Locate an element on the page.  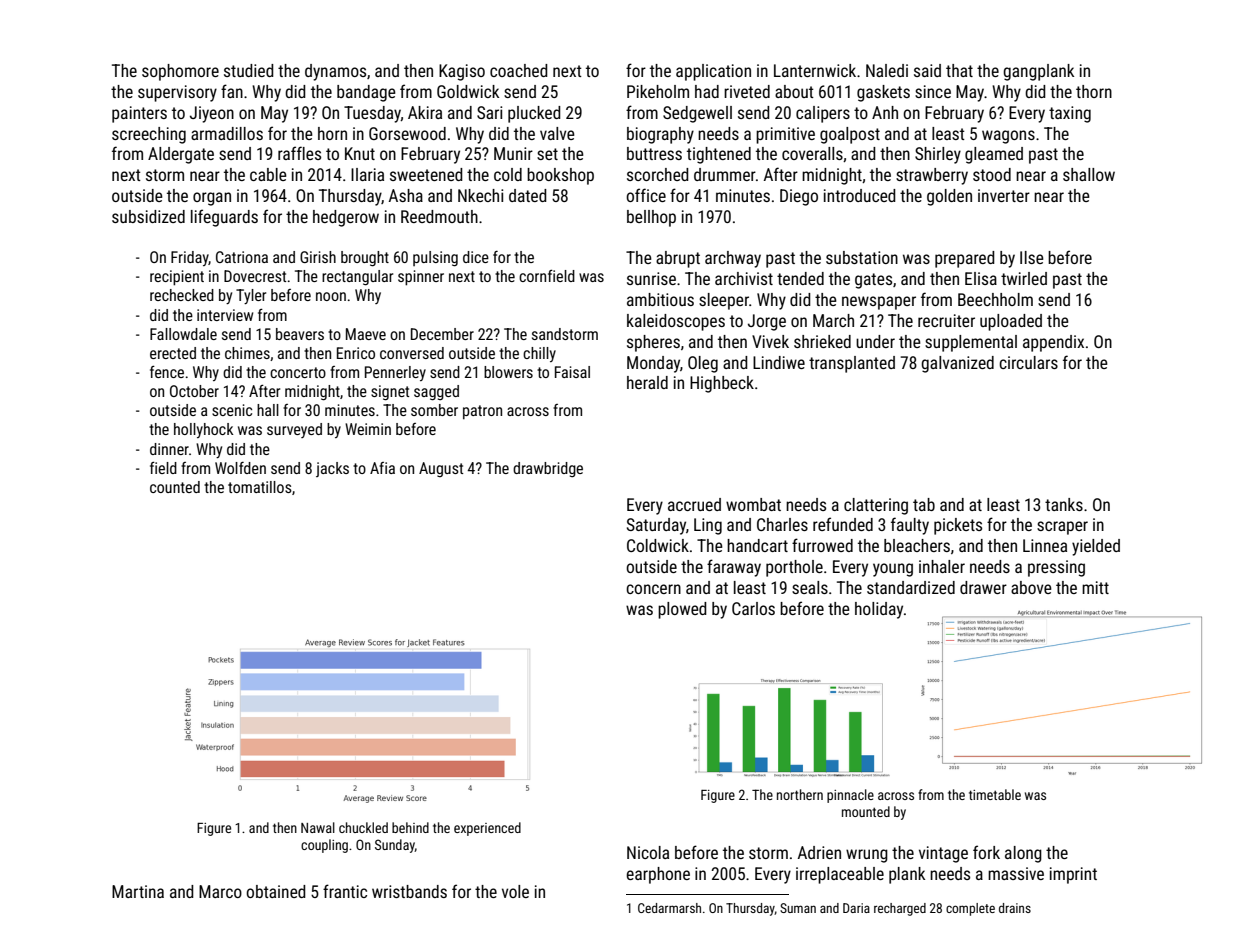
vole is located at coordinates (515, 891).
